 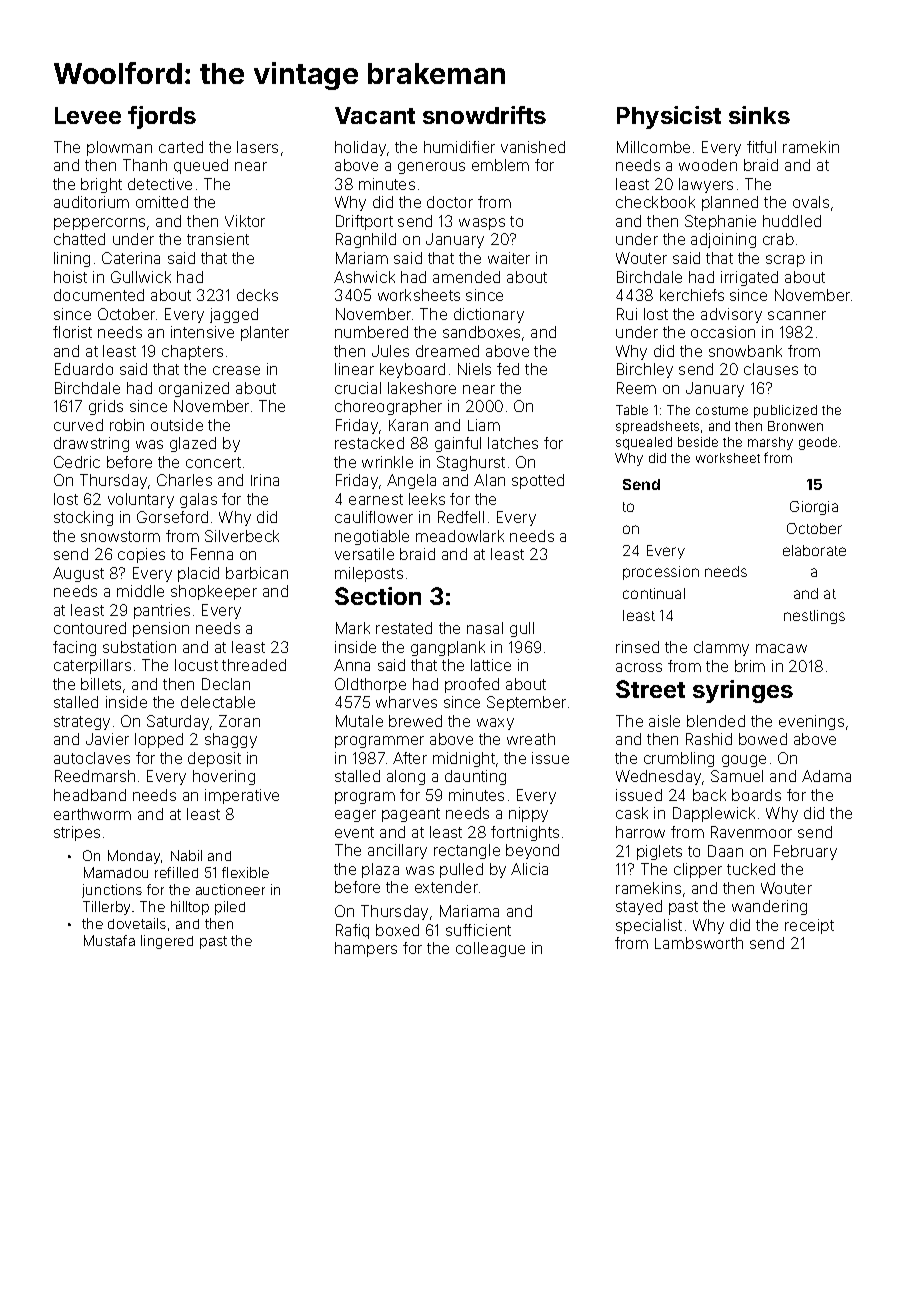 I want to click on fjords, so click(x=162, y=117).
